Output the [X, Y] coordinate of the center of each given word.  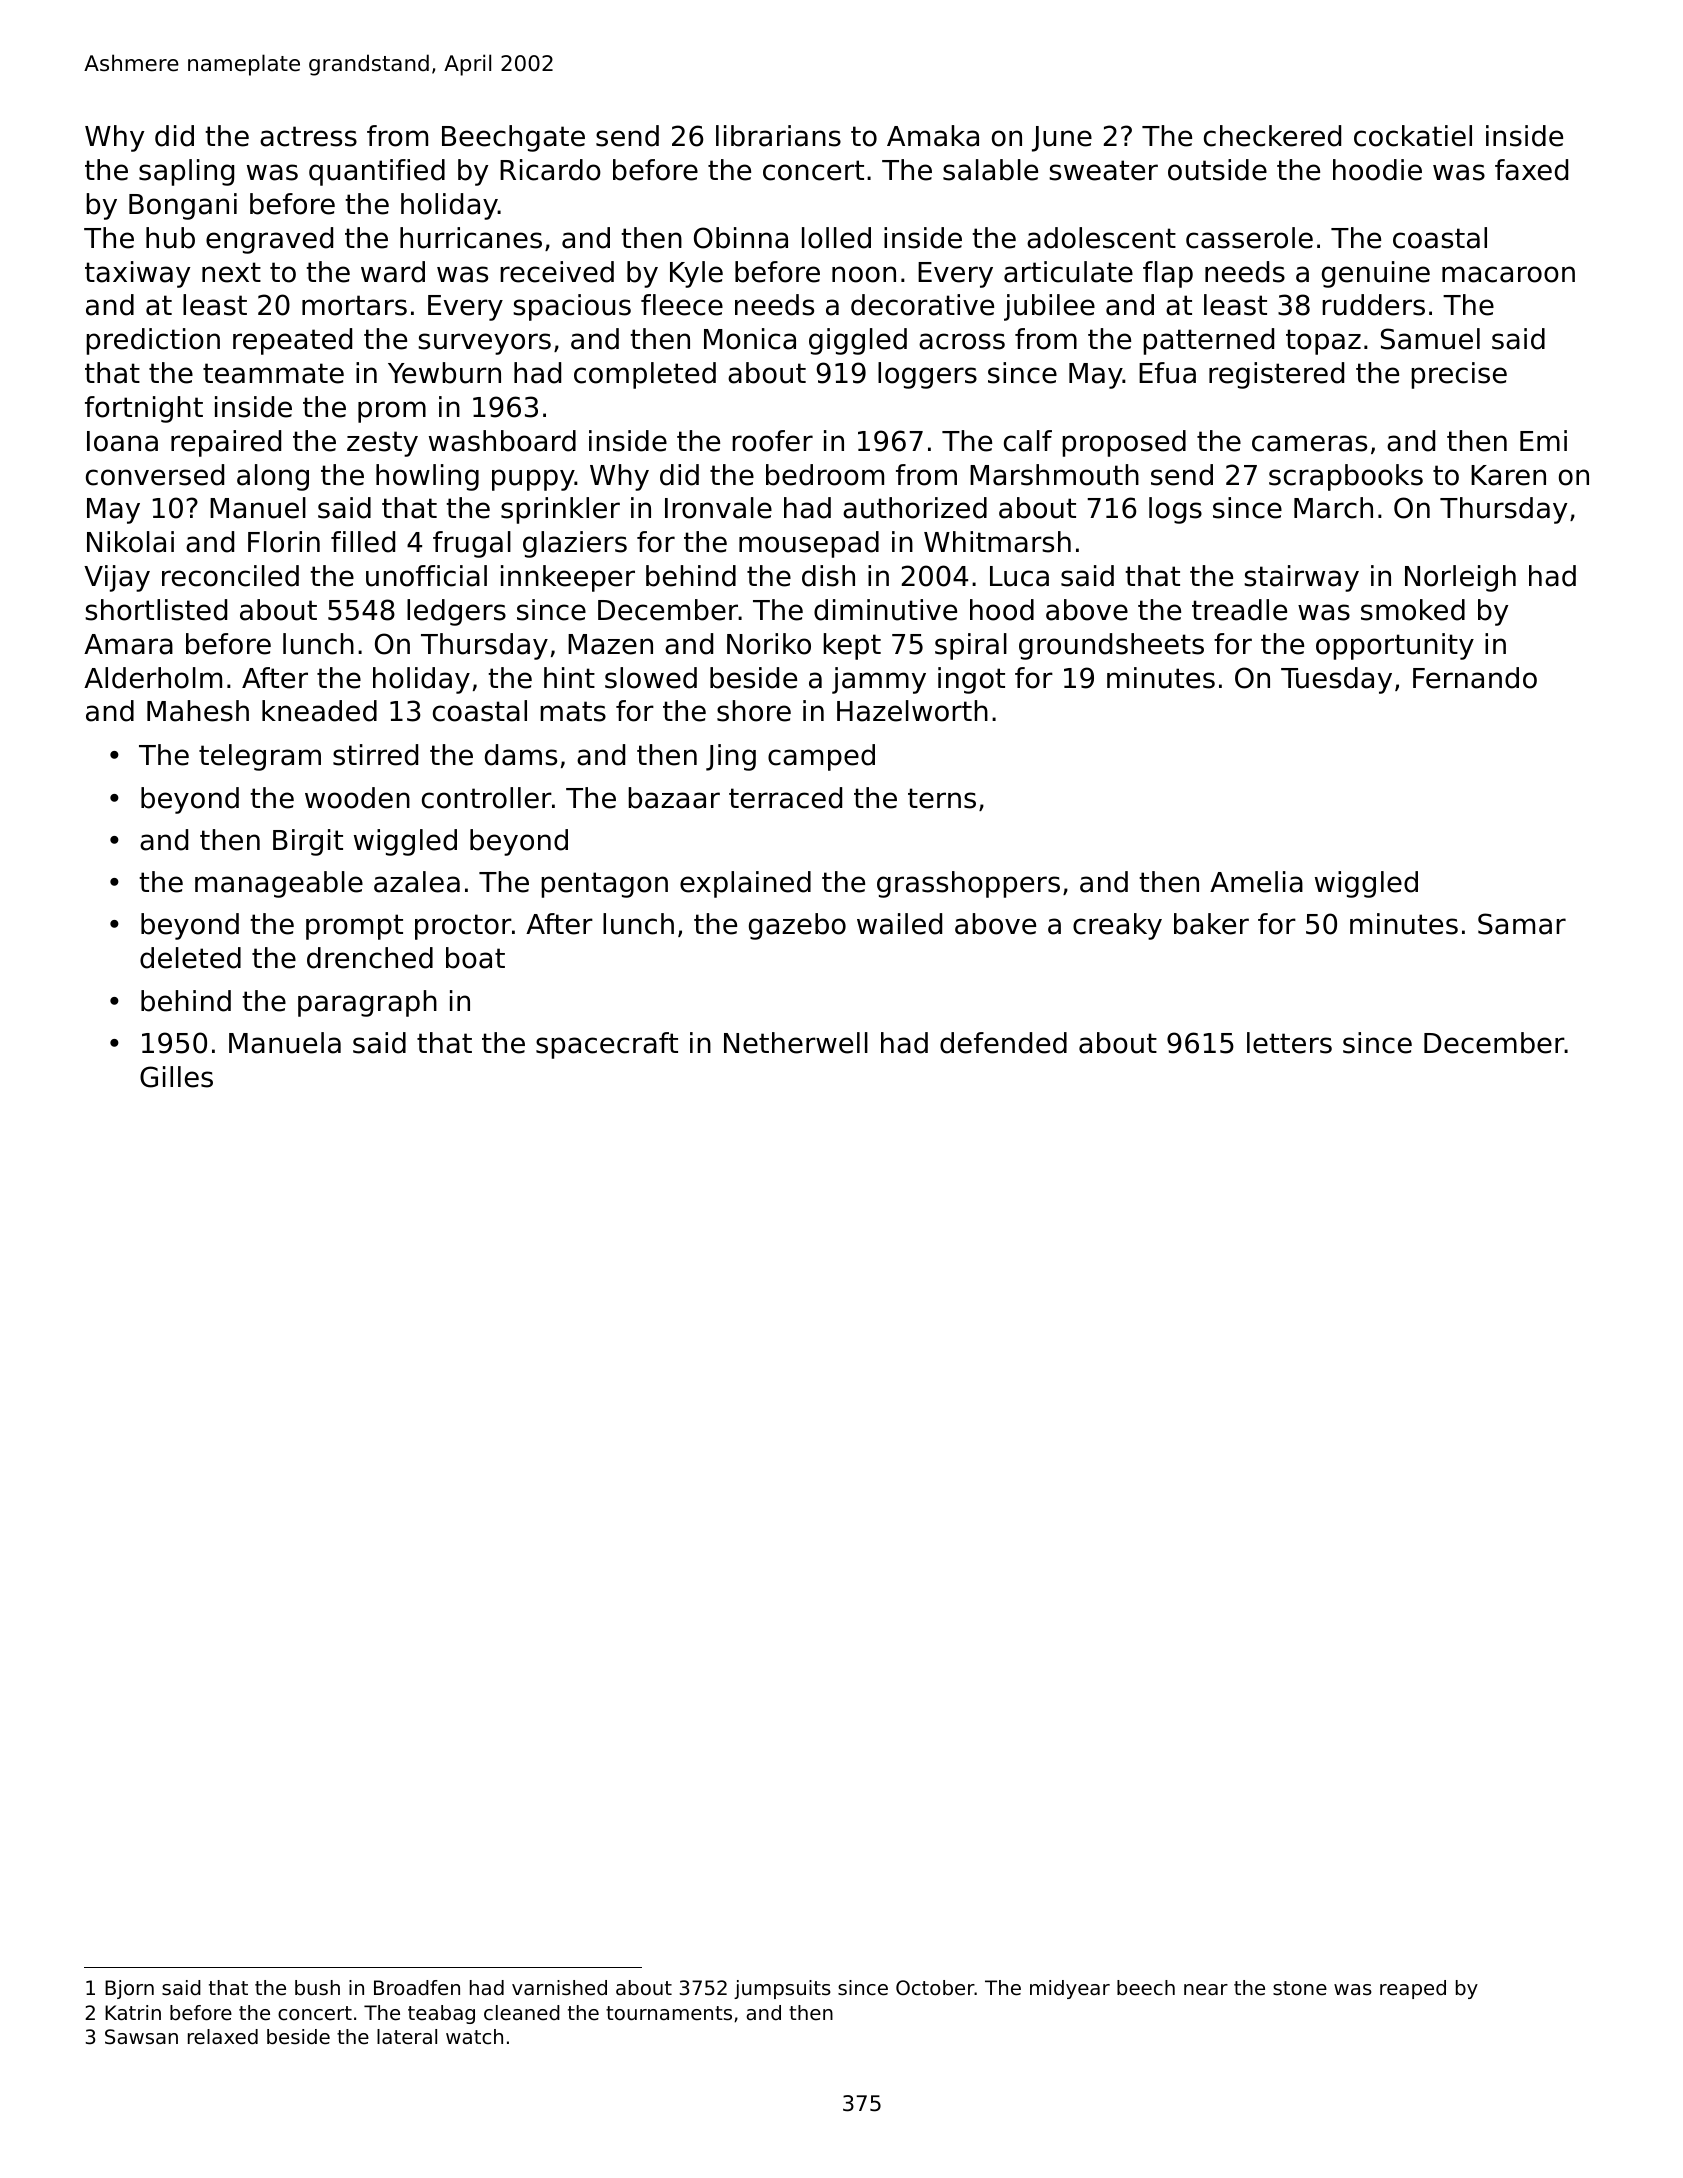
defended [1003, 1043]
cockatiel [1413, 136]
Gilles [176, 1077]
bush [317, 1988]
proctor [463, 927]
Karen [1508, 475]
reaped [1413, 1989]
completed [645, 375]
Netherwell [796, 1043]
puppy [533, 480]
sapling [186, 172]
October [935, 1988]
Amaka [933, 136]
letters [1289, 1043]
